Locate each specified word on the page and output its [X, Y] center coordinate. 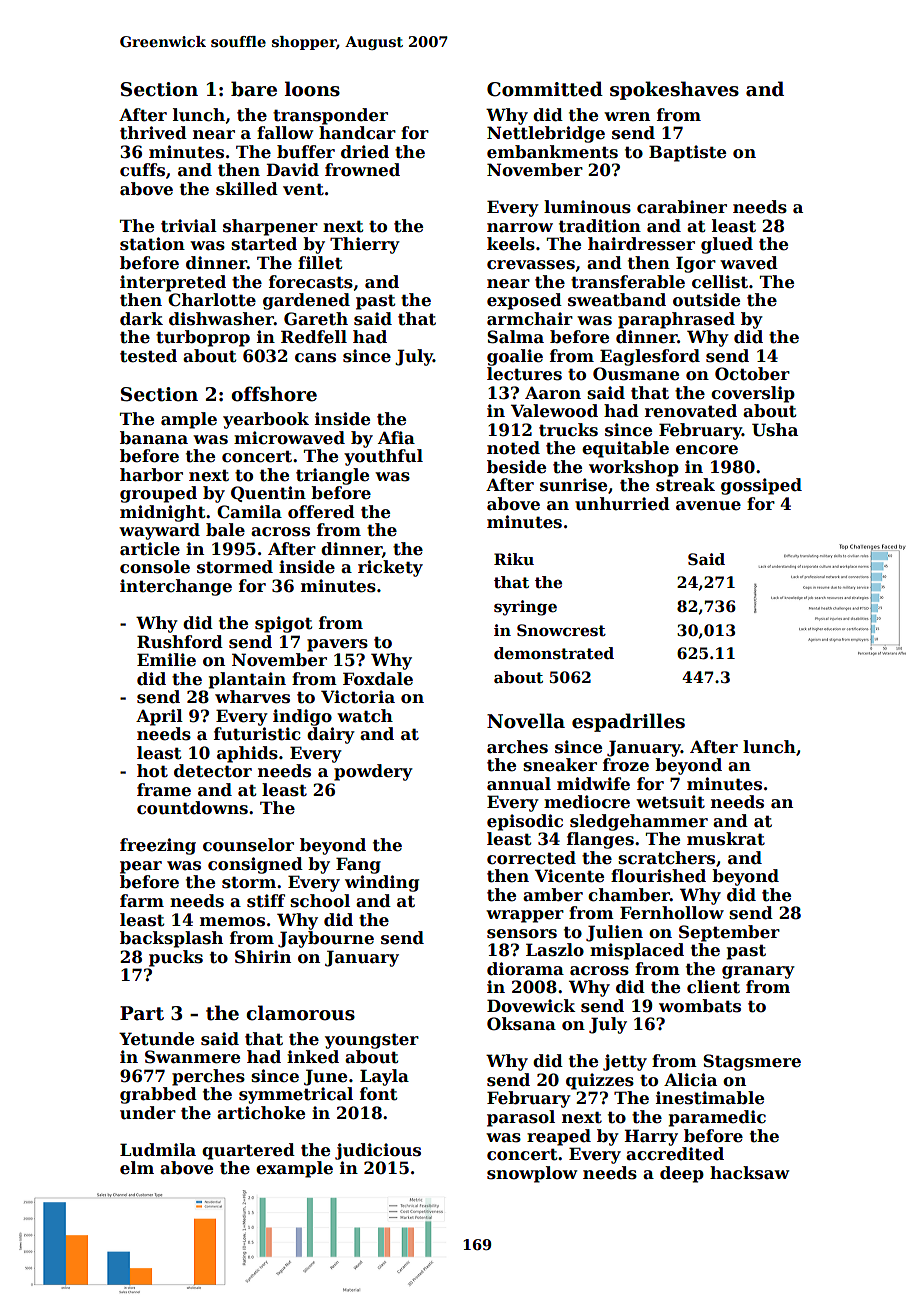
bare [254, 89]
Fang [358, 865]
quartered [248, 1151]
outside [706, 300]
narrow [520, 228]
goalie [515, 357]
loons [312, 89]
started [264, 244]
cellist [720, 282]
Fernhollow [672, 913]
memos [232, 922]
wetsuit [670, 802]
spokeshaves [674, 90]
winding [382, 883]
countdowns [192, 808]
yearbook [266, 420]
